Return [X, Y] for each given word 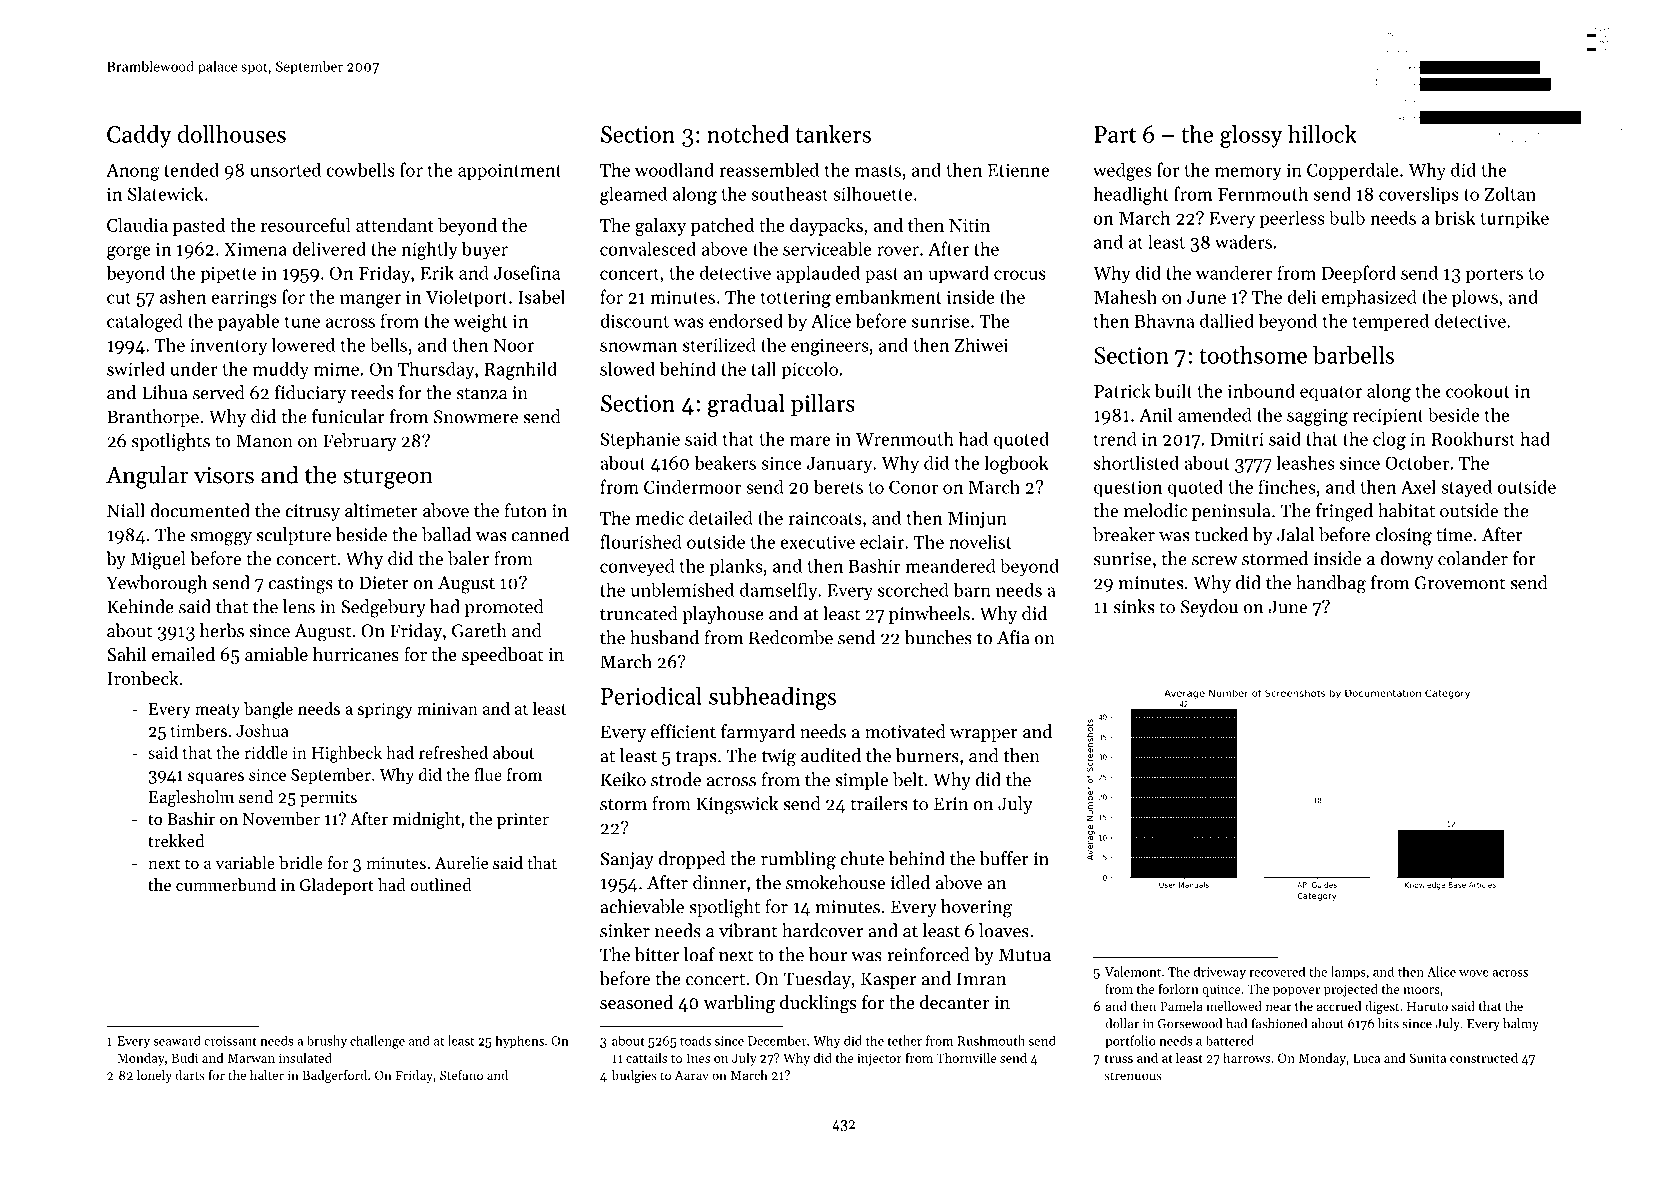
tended [191, 169]
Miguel [158, 560]
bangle [268, 710]
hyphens [519, 1042]
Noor [513, 345]
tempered [1391, 322]
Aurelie [461, 862]
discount [634, 320]
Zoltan [1510, 193]
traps [696, 758]
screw [1215, 561]
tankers [833, 134]
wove [1474, 973]
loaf [699, 954]
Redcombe [791, 637]
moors [1421, 990]
